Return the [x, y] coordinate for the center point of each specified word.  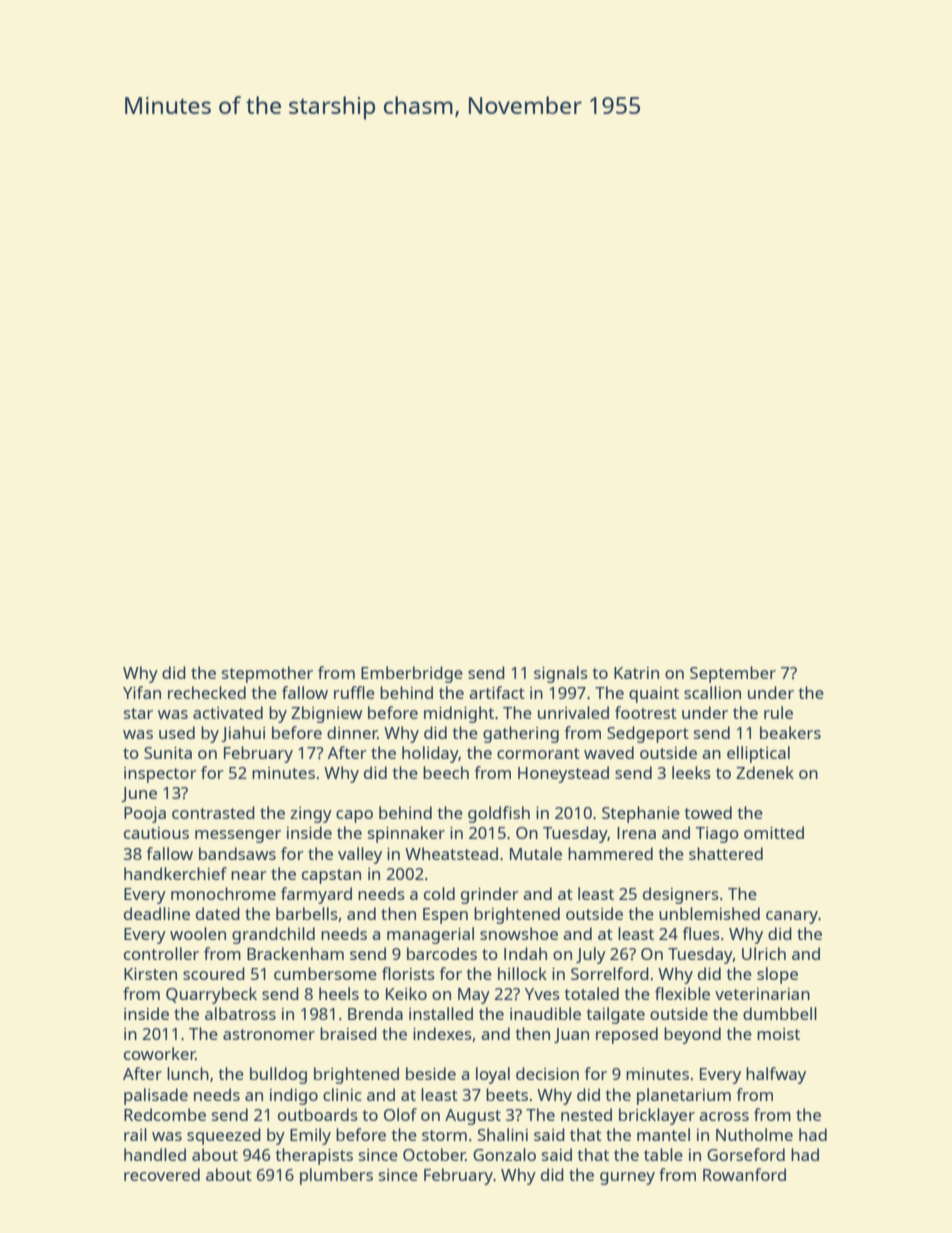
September [733, 674]
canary [792, 917]
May [474, 996]
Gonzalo [504, 1154]
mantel [663, 1134]
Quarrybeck [211, 995]
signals [561, 674]
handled [155, 1154]
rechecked [207, 692]
